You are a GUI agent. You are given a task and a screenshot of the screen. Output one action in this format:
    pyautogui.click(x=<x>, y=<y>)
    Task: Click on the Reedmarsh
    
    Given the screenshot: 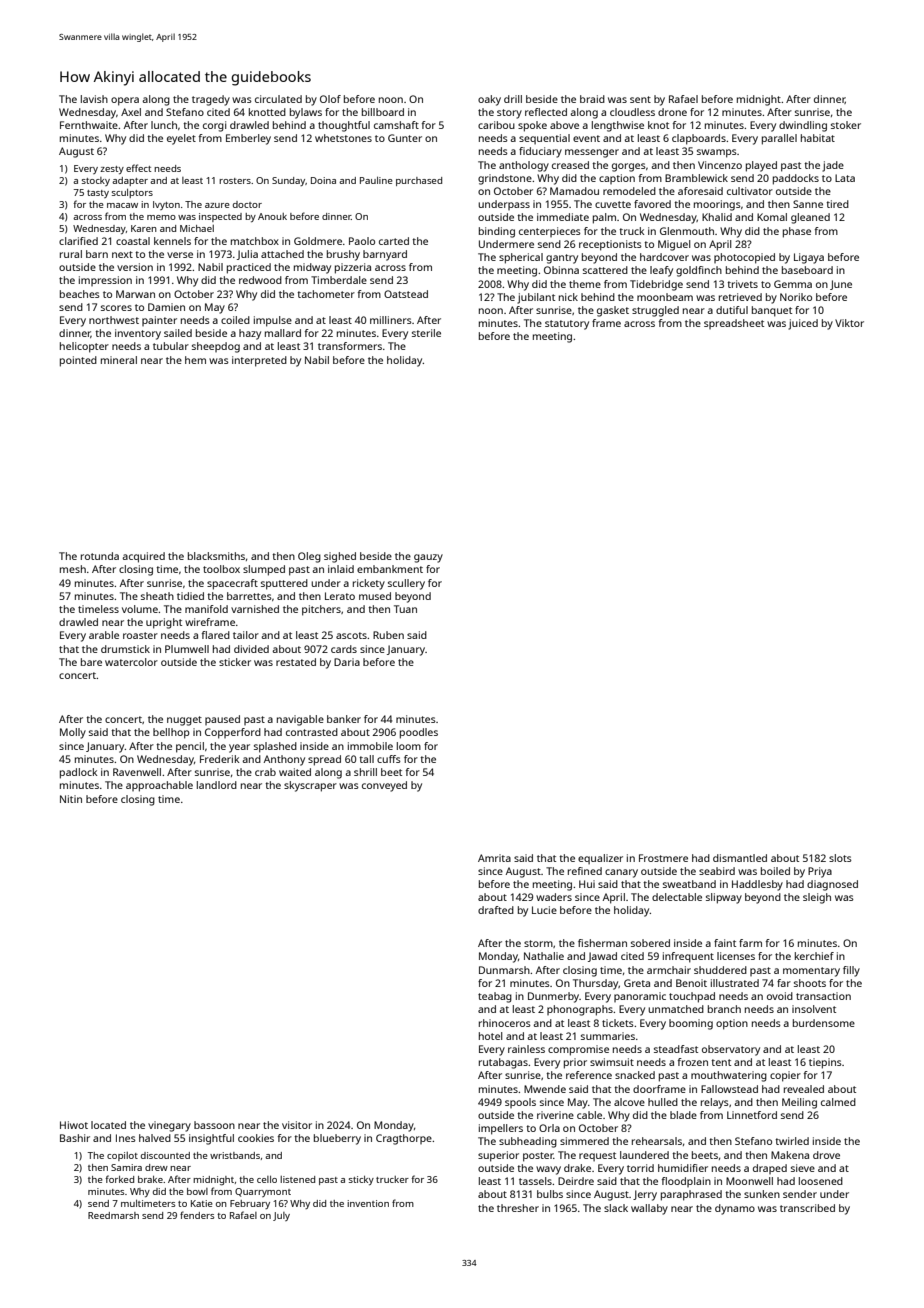 What is the action you would take?
    pyautogui.click(x=113, y=1215)
